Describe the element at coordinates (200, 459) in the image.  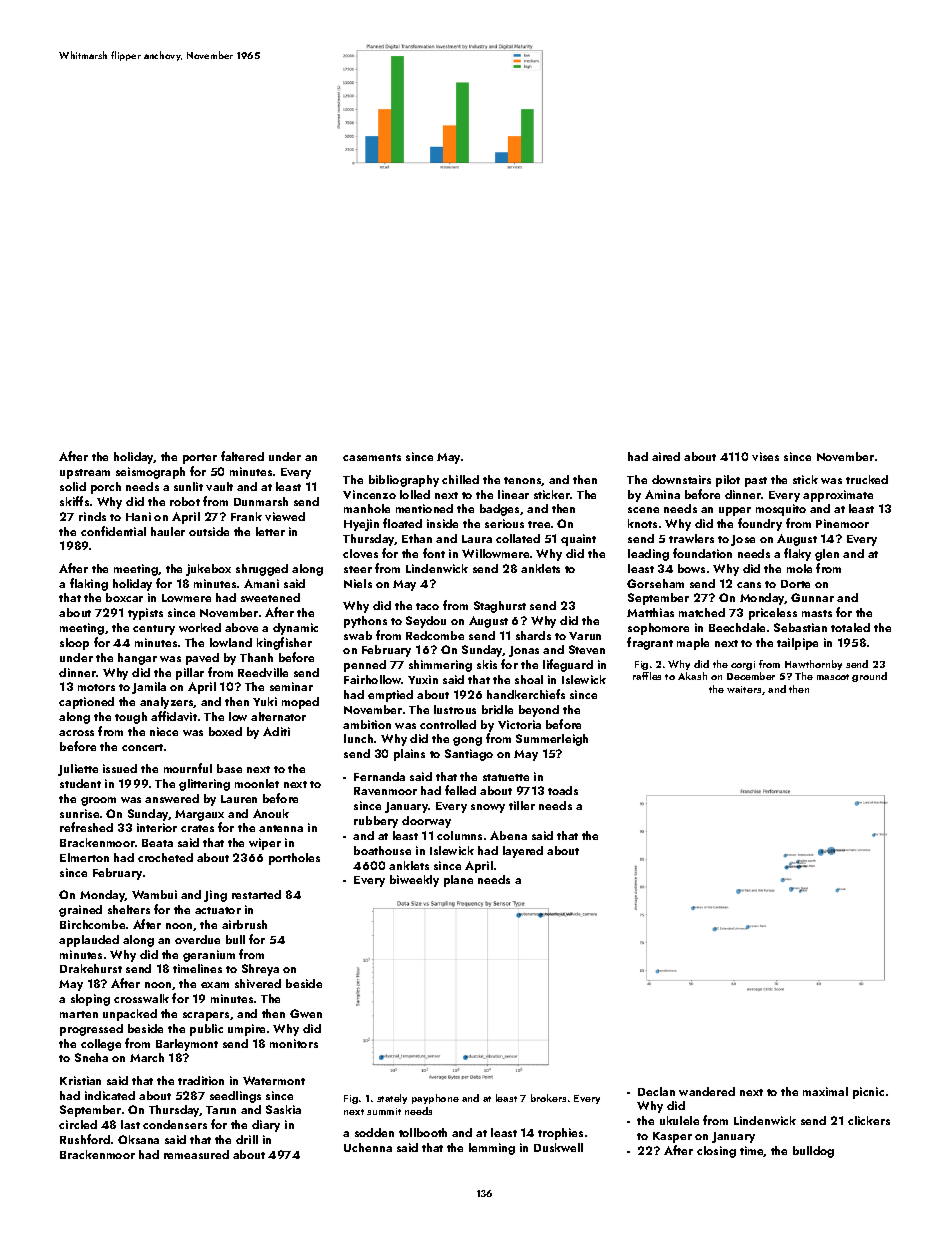
I see `porter` at that location.
